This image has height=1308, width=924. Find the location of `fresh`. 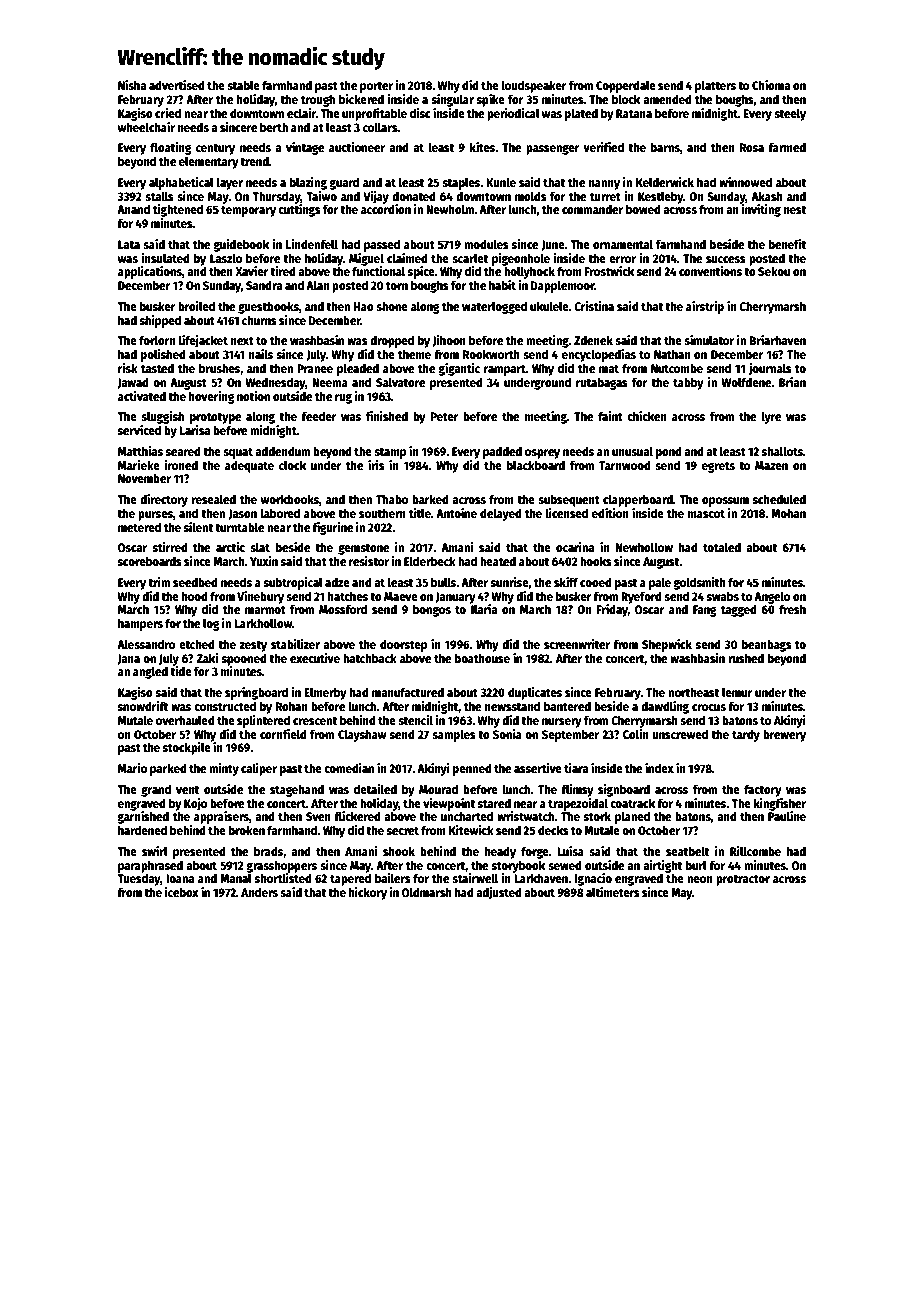

fresh is located at coordinates (792, 609).
